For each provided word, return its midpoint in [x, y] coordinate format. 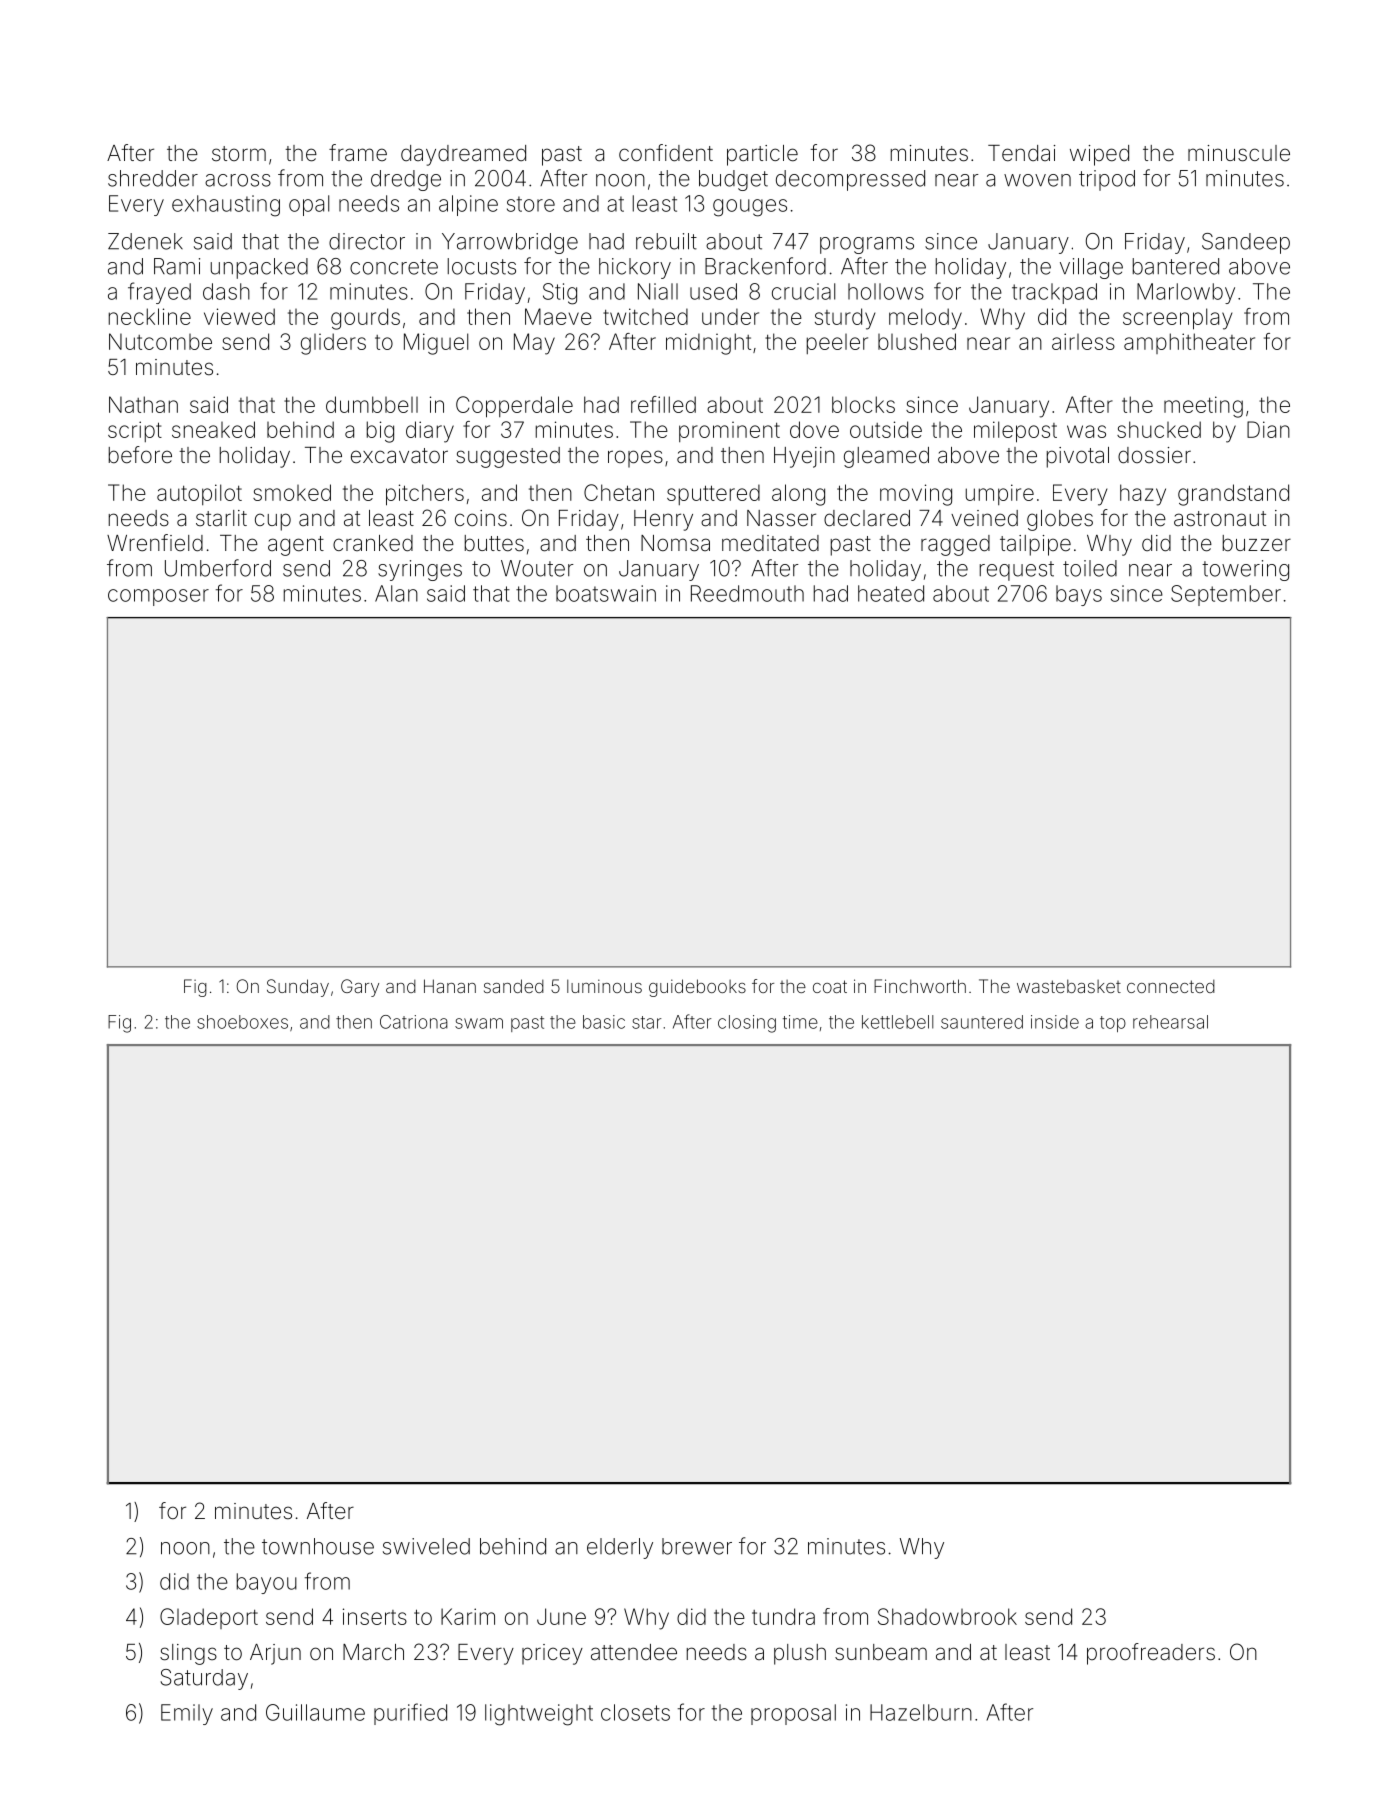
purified [410, 1714]
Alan [396, 593]
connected [1171, 986]
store [531, 204]
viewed [239, 316]
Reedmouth [747, 593]
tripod [1107, 180]
